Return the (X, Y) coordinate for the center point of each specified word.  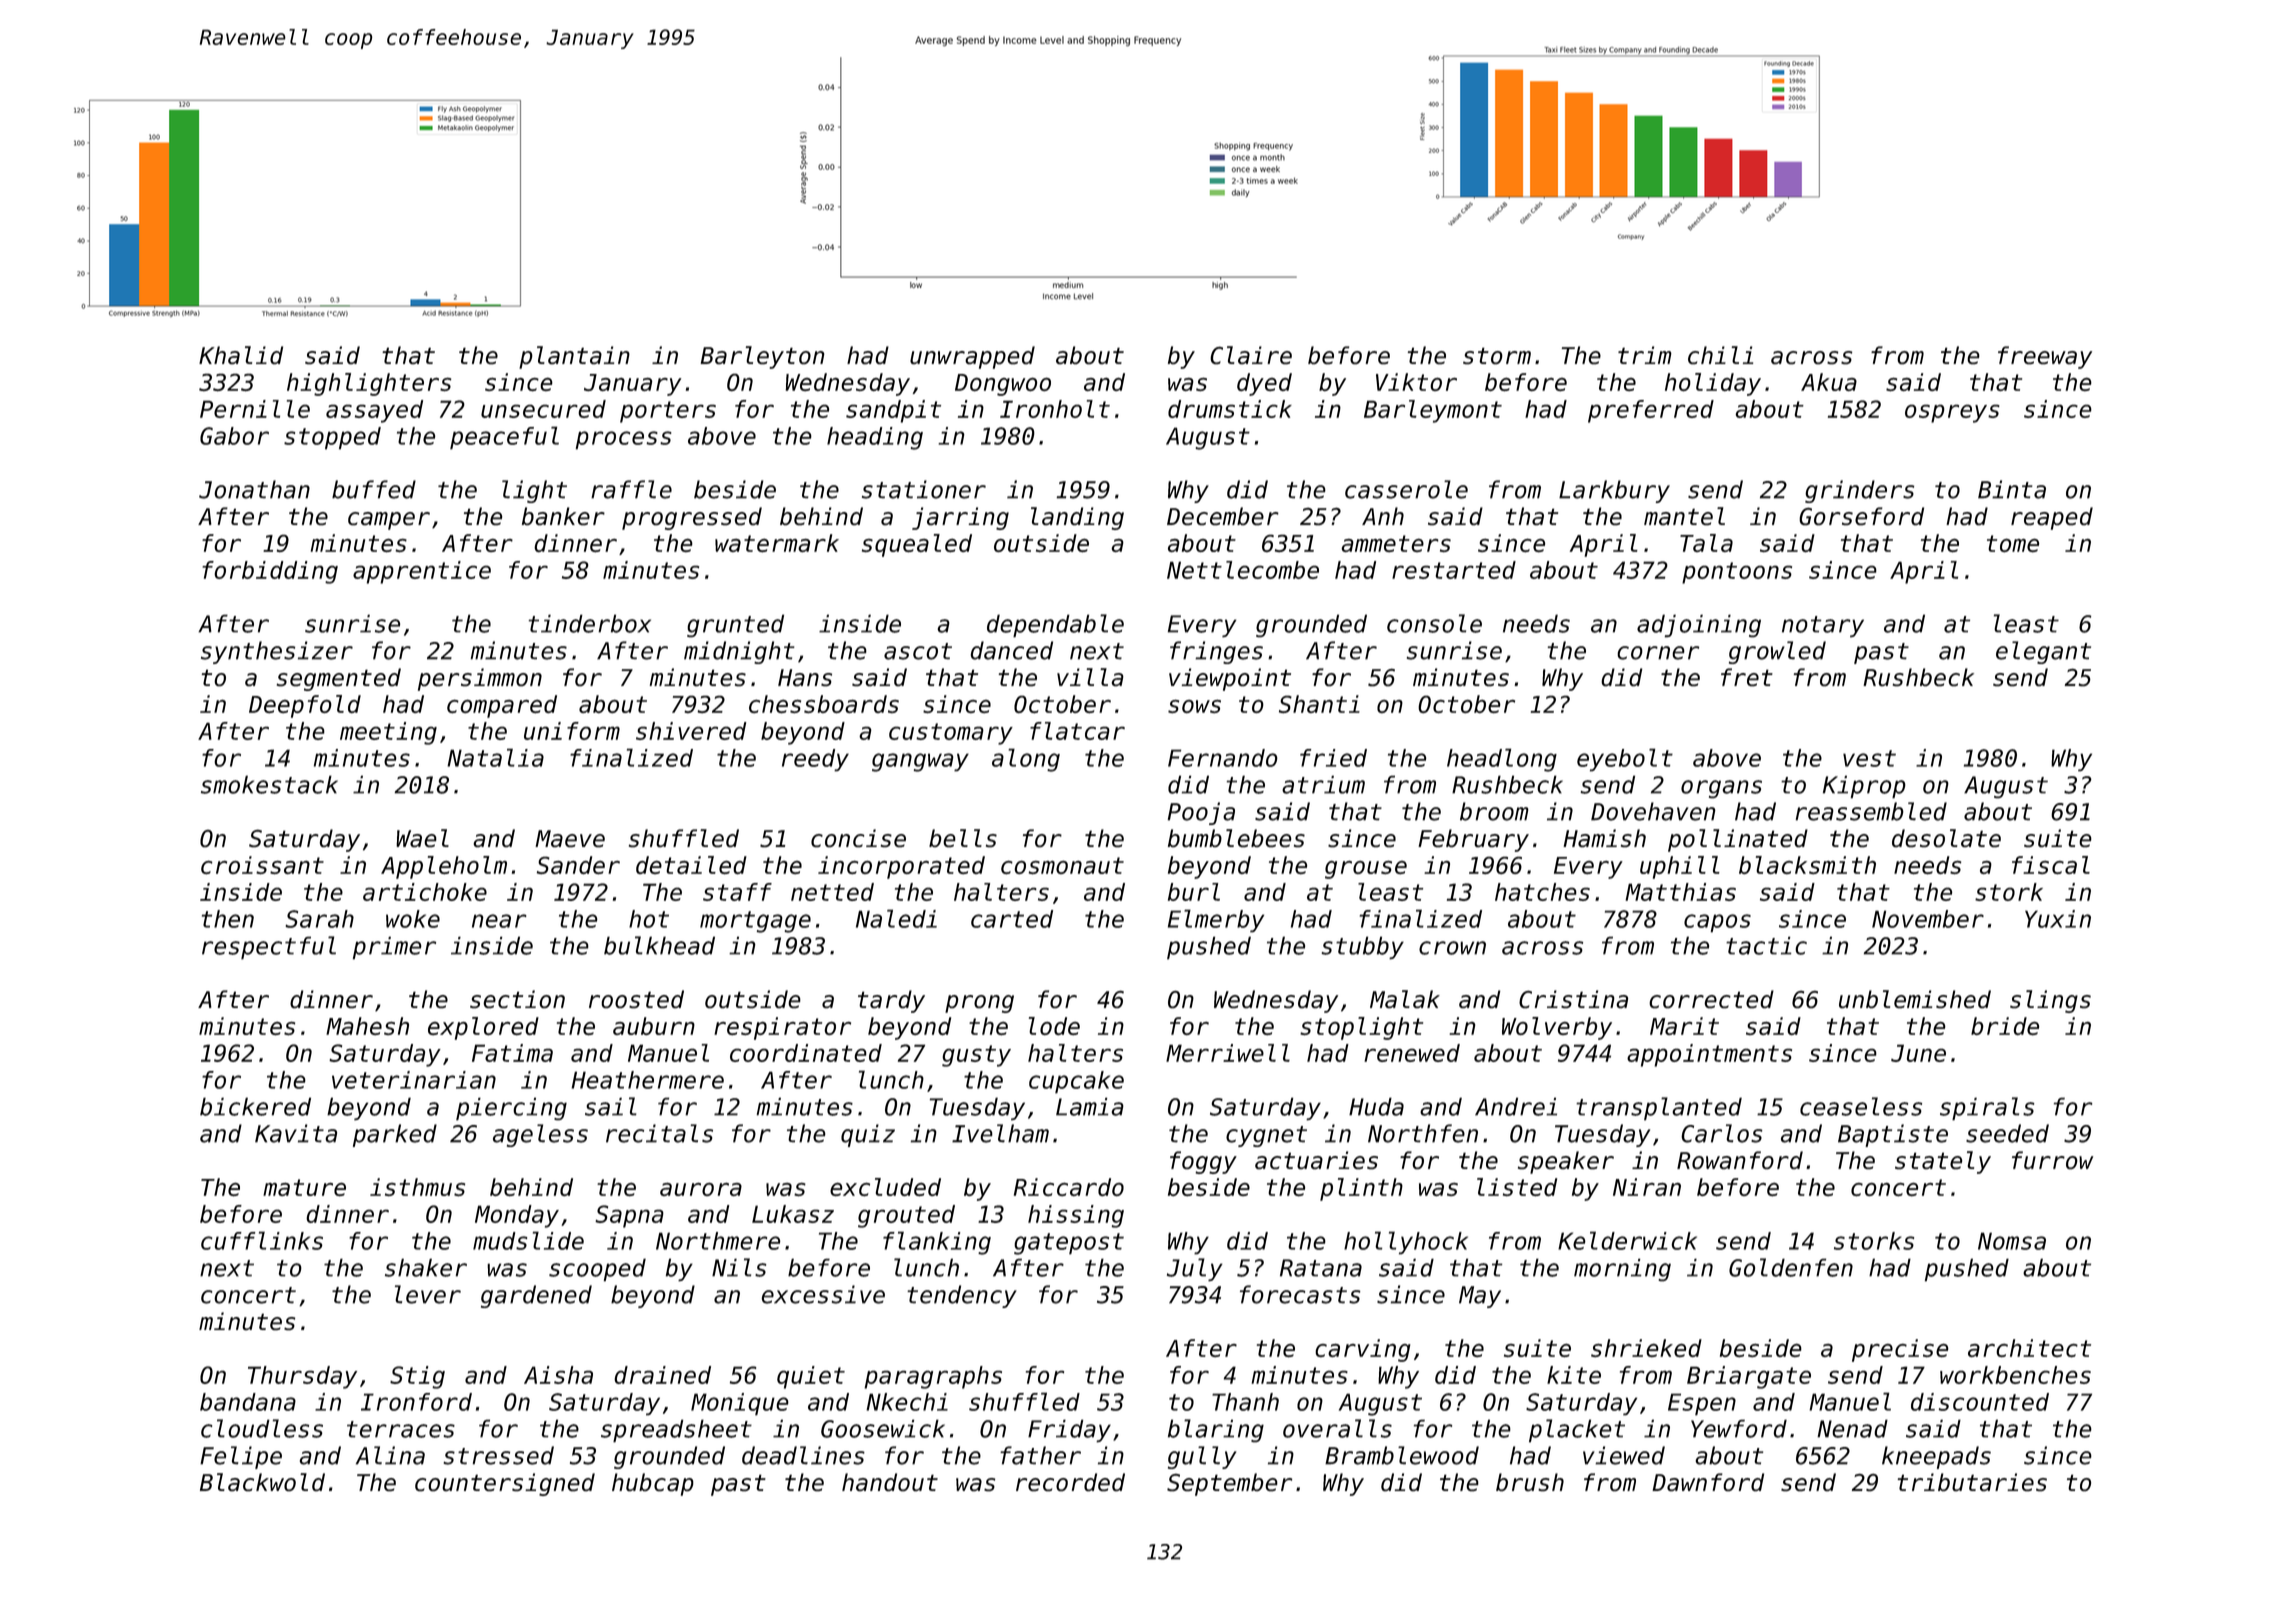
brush (1530, 1482)
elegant (2043, 652)
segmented (339, 679)
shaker (426, 1267)
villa (1090, 677)
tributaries (1972, 1482)
